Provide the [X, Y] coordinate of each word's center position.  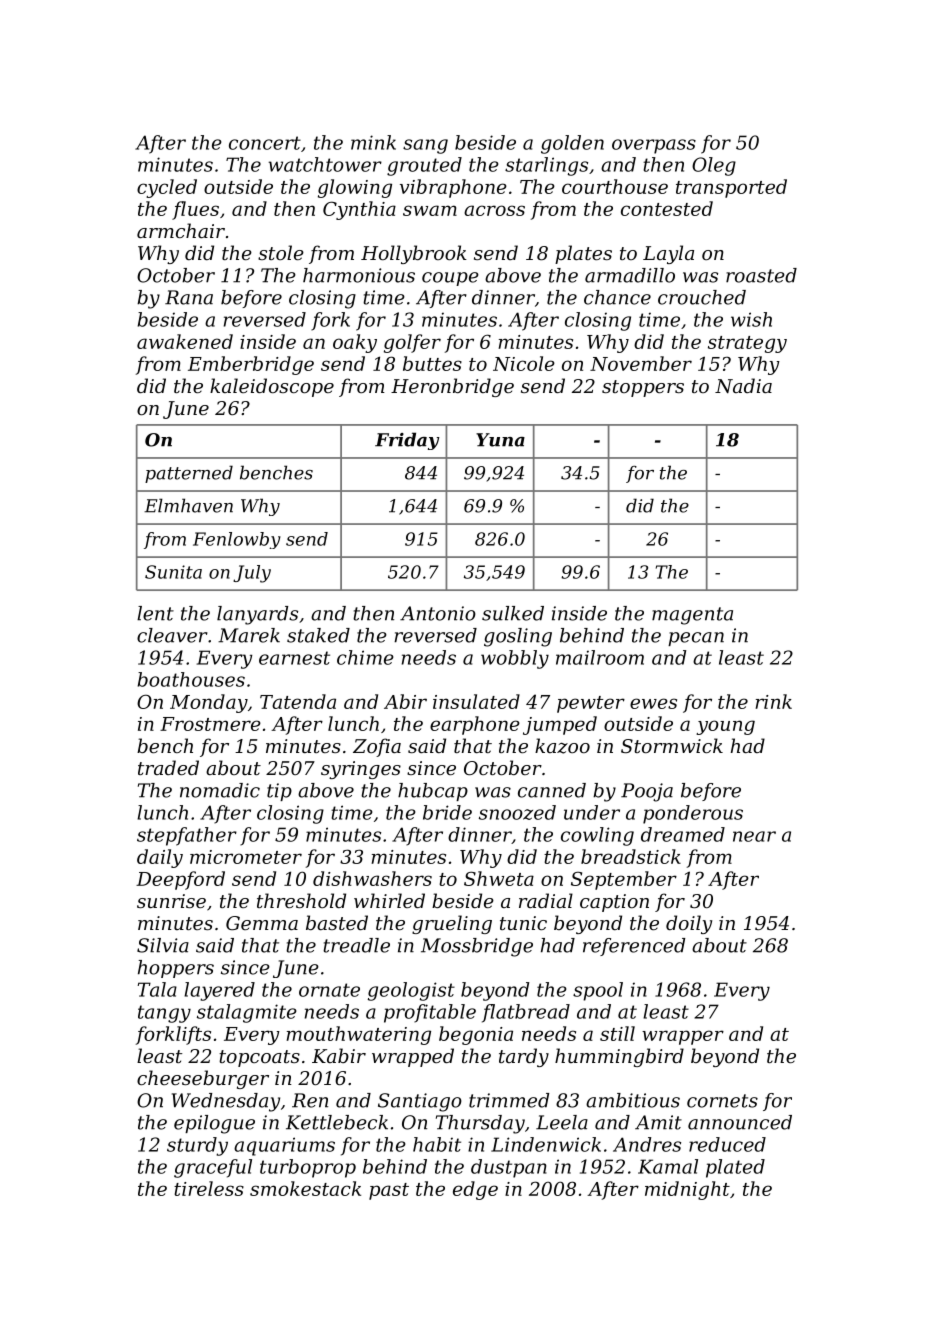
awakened [185, 341]
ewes [653, 703]
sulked [513, 613]
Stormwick [672, 745]
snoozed [517, 812]
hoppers [176, 969]
